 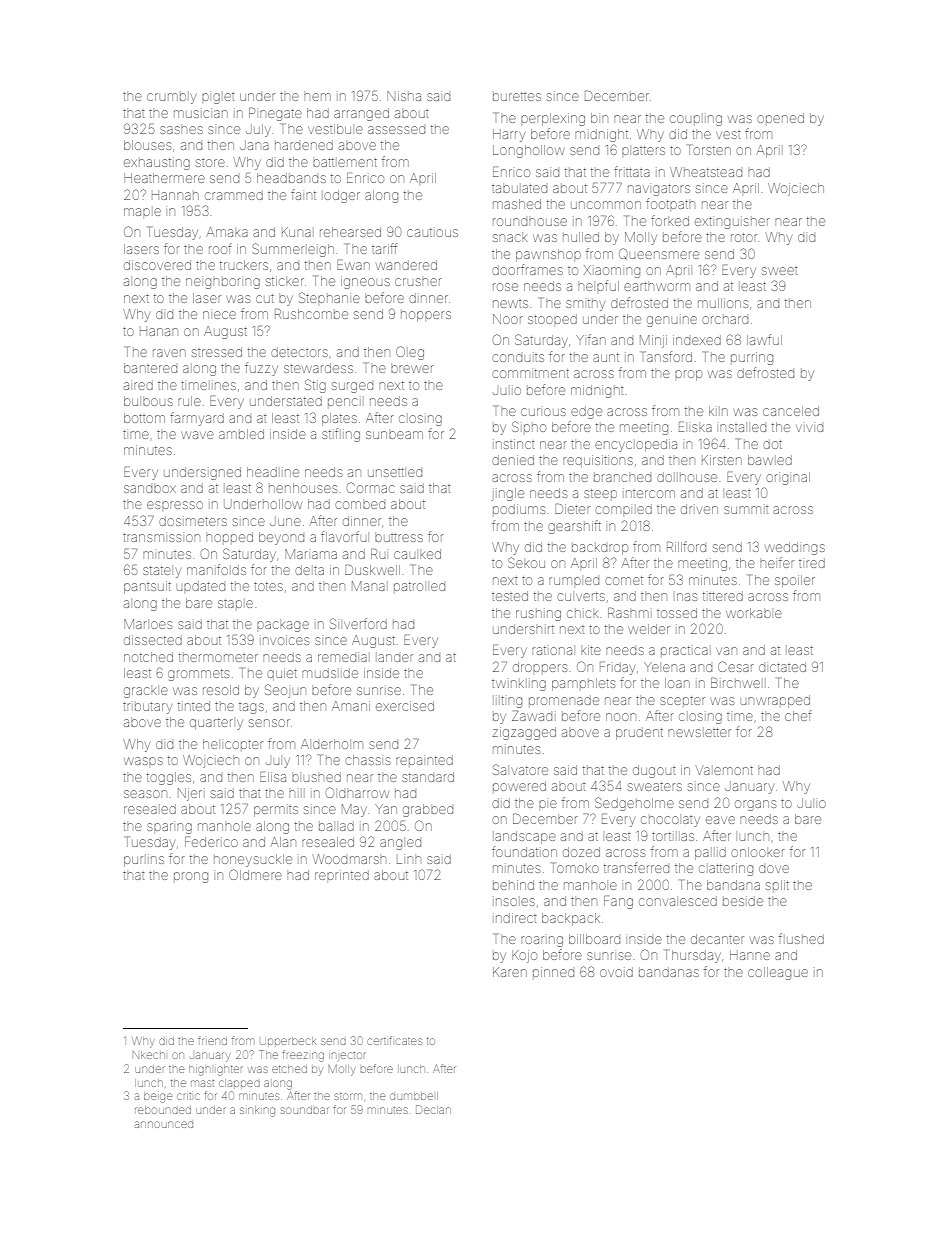 What do you see at coordinates (414, 1096) in the image?
I see `dumbbell` at bounding box center [414, 1096].
